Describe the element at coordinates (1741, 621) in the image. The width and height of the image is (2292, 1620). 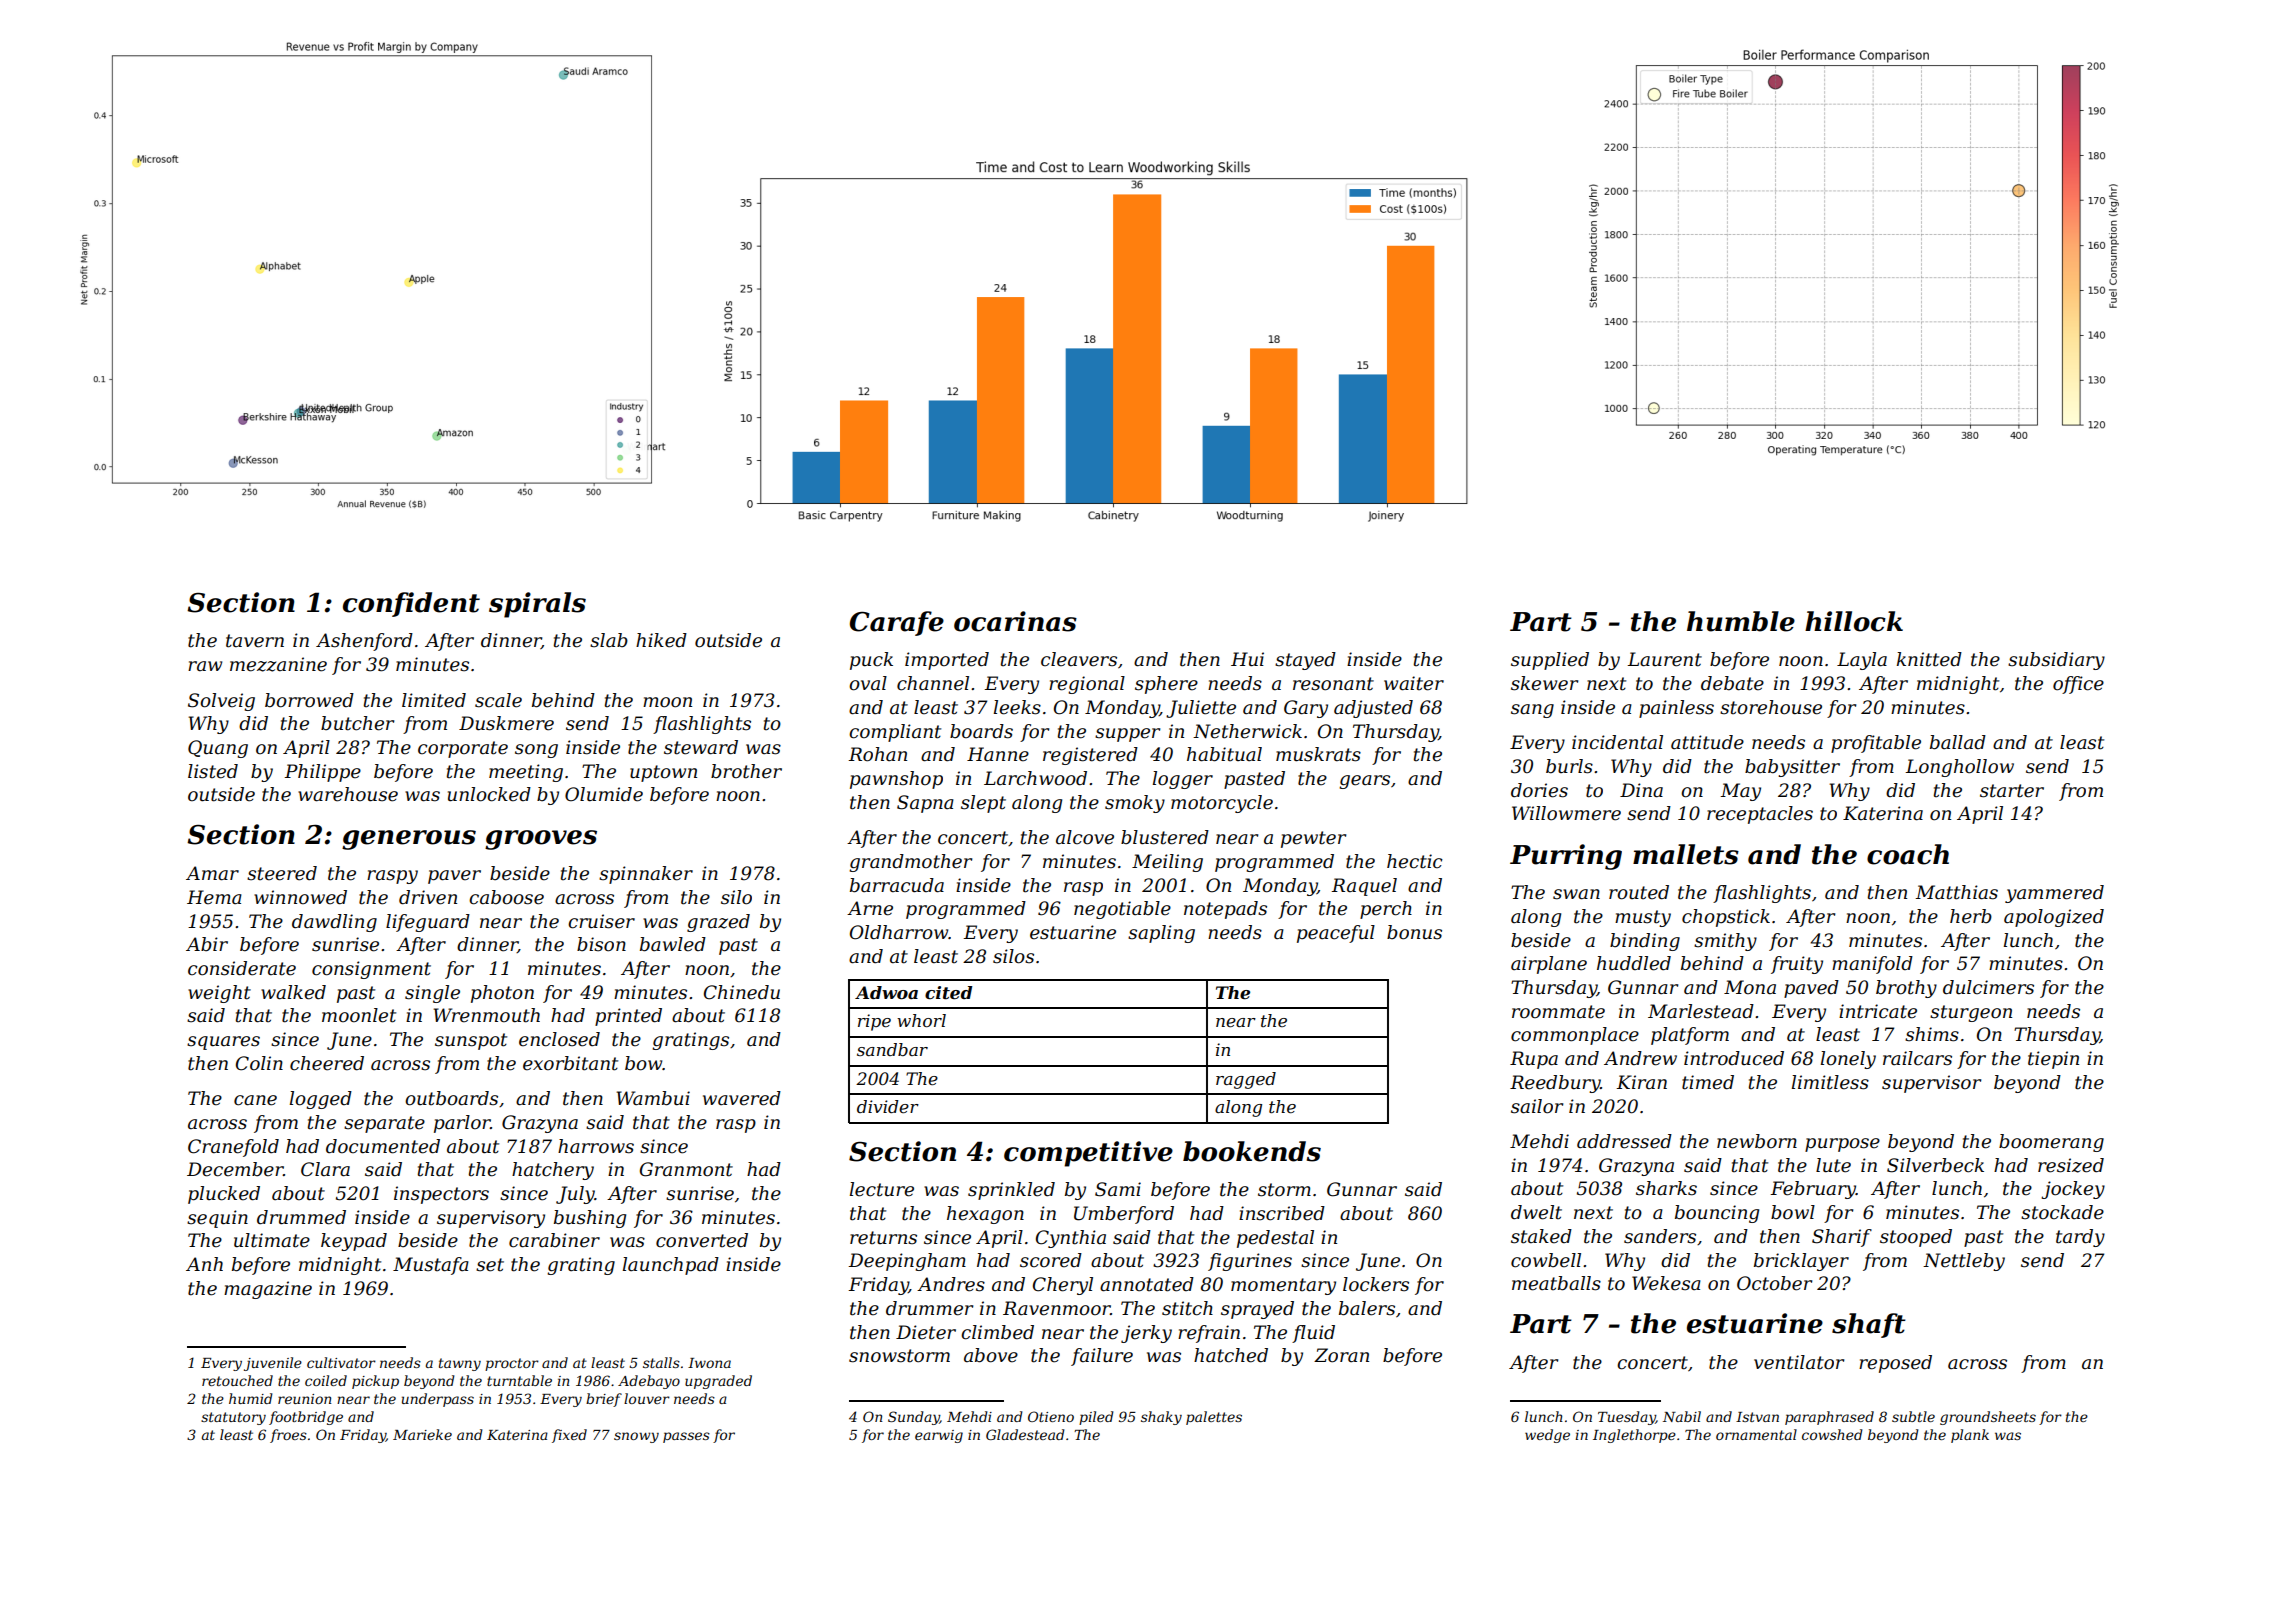
I see `humble` at that location.
